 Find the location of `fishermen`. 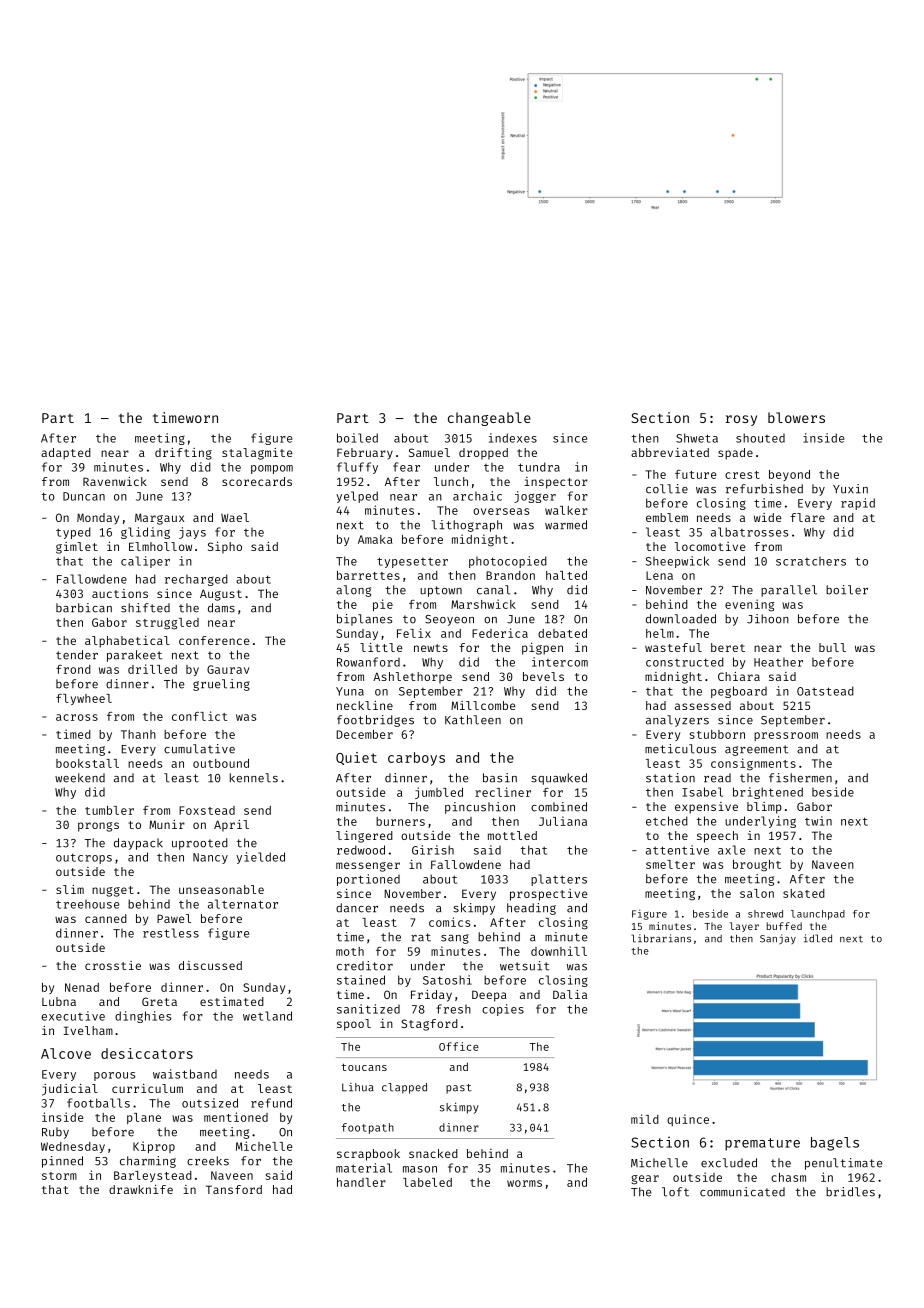

fishermen is located at coordinates (800, 778).
